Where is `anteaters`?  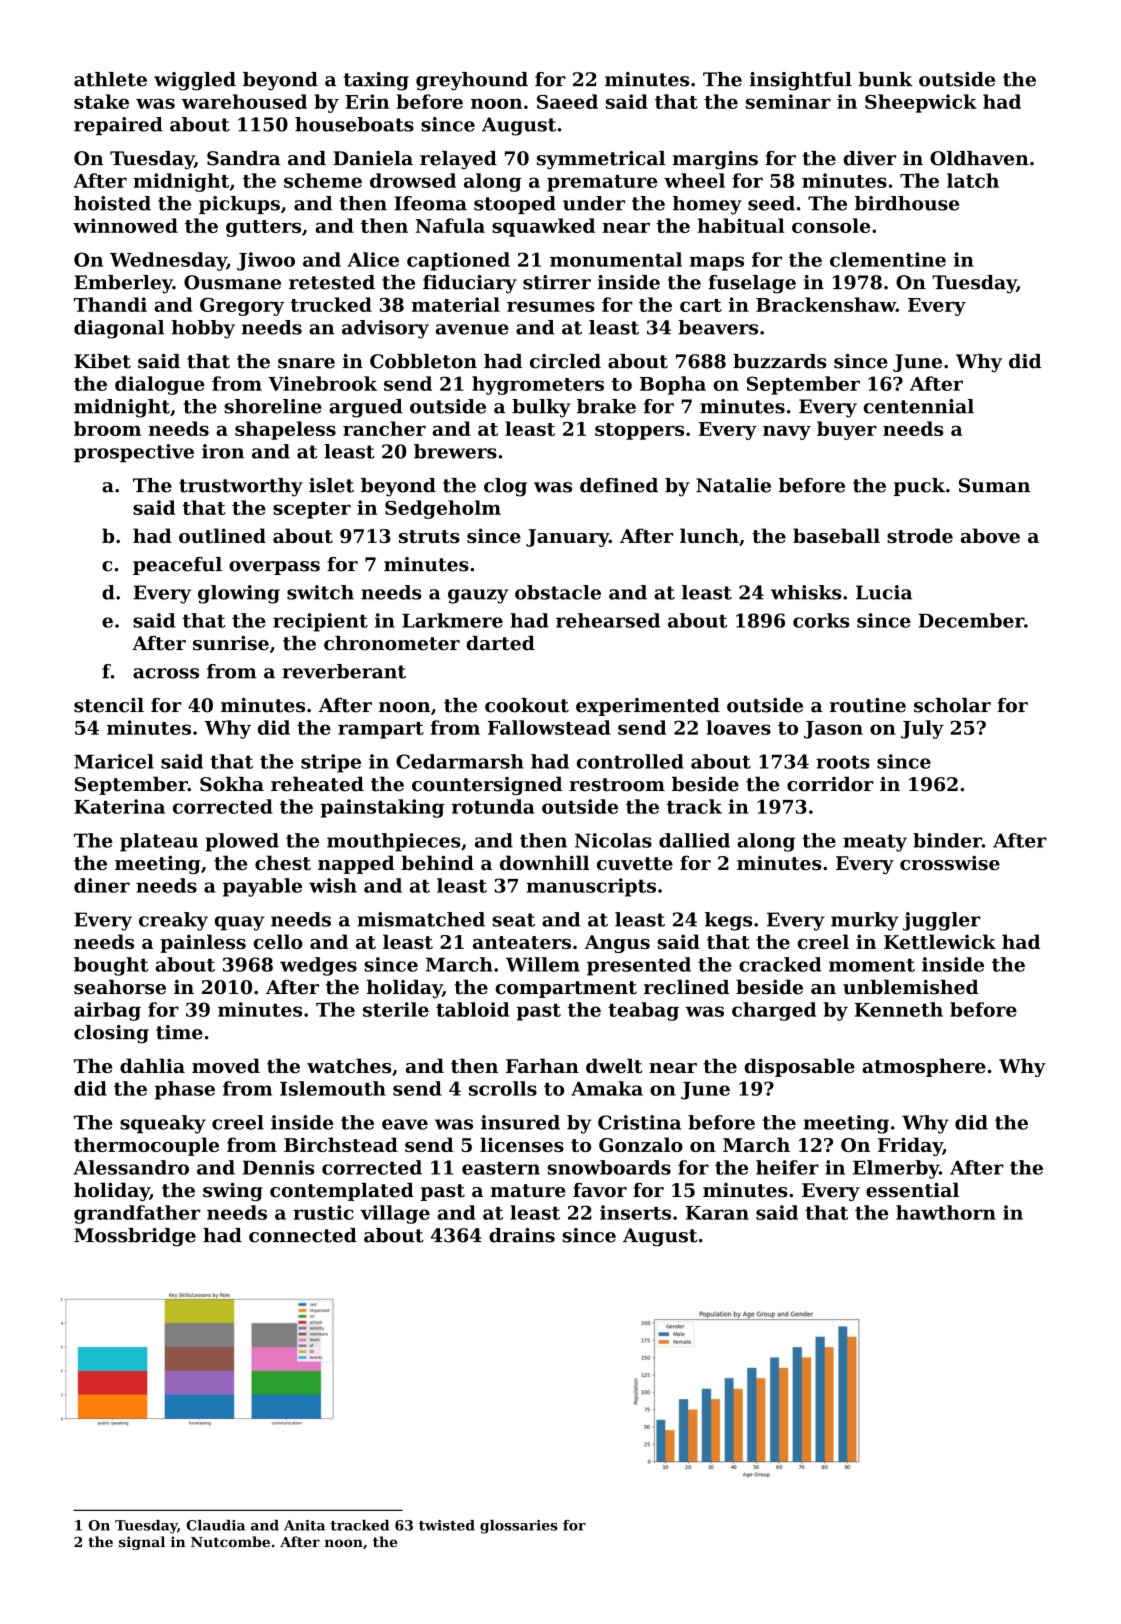 anteaters is located at coordinates (522, 942).
